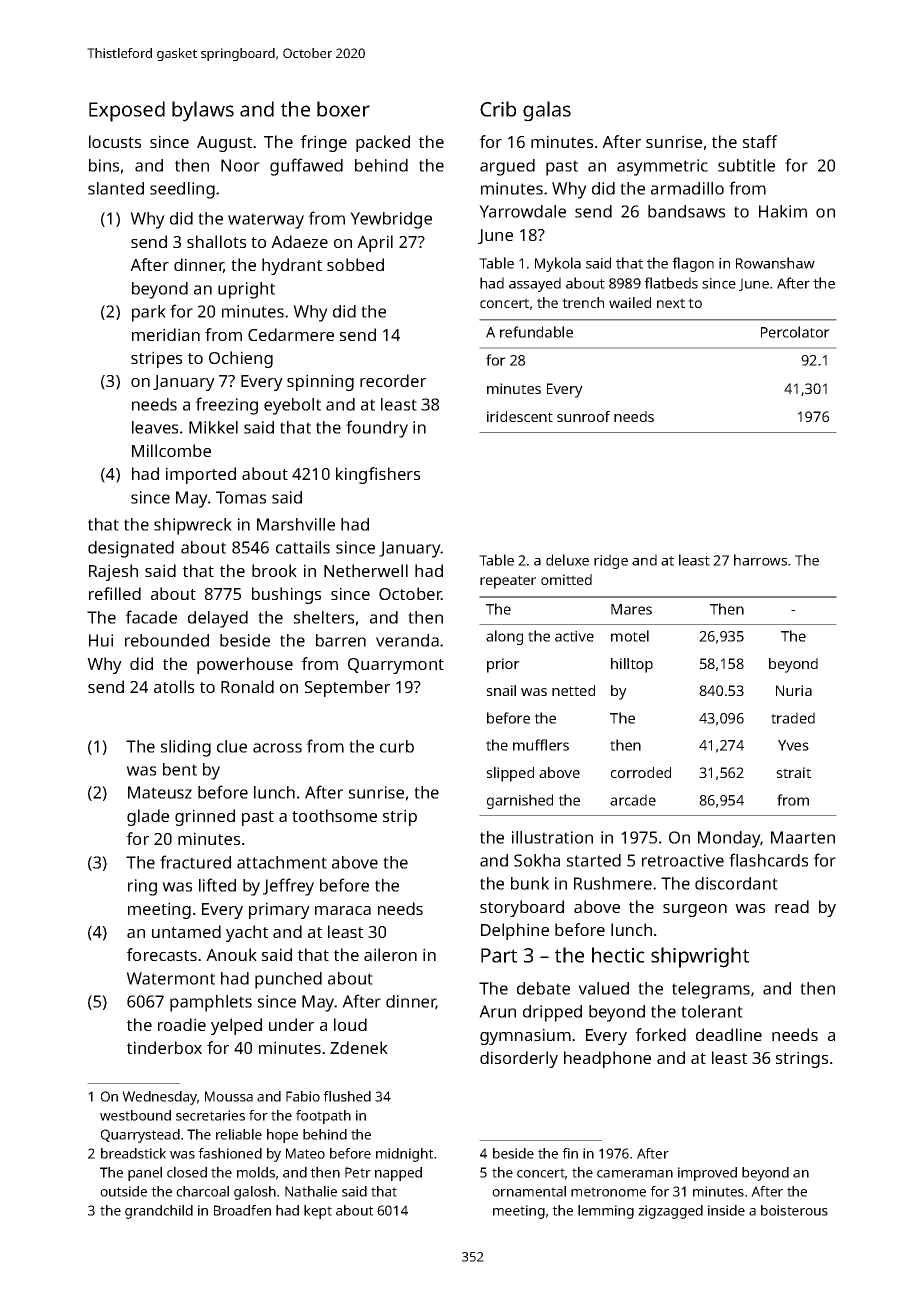 This screenshot has width=924, height=1308. I want to click on Crib, so click(498, 109).
